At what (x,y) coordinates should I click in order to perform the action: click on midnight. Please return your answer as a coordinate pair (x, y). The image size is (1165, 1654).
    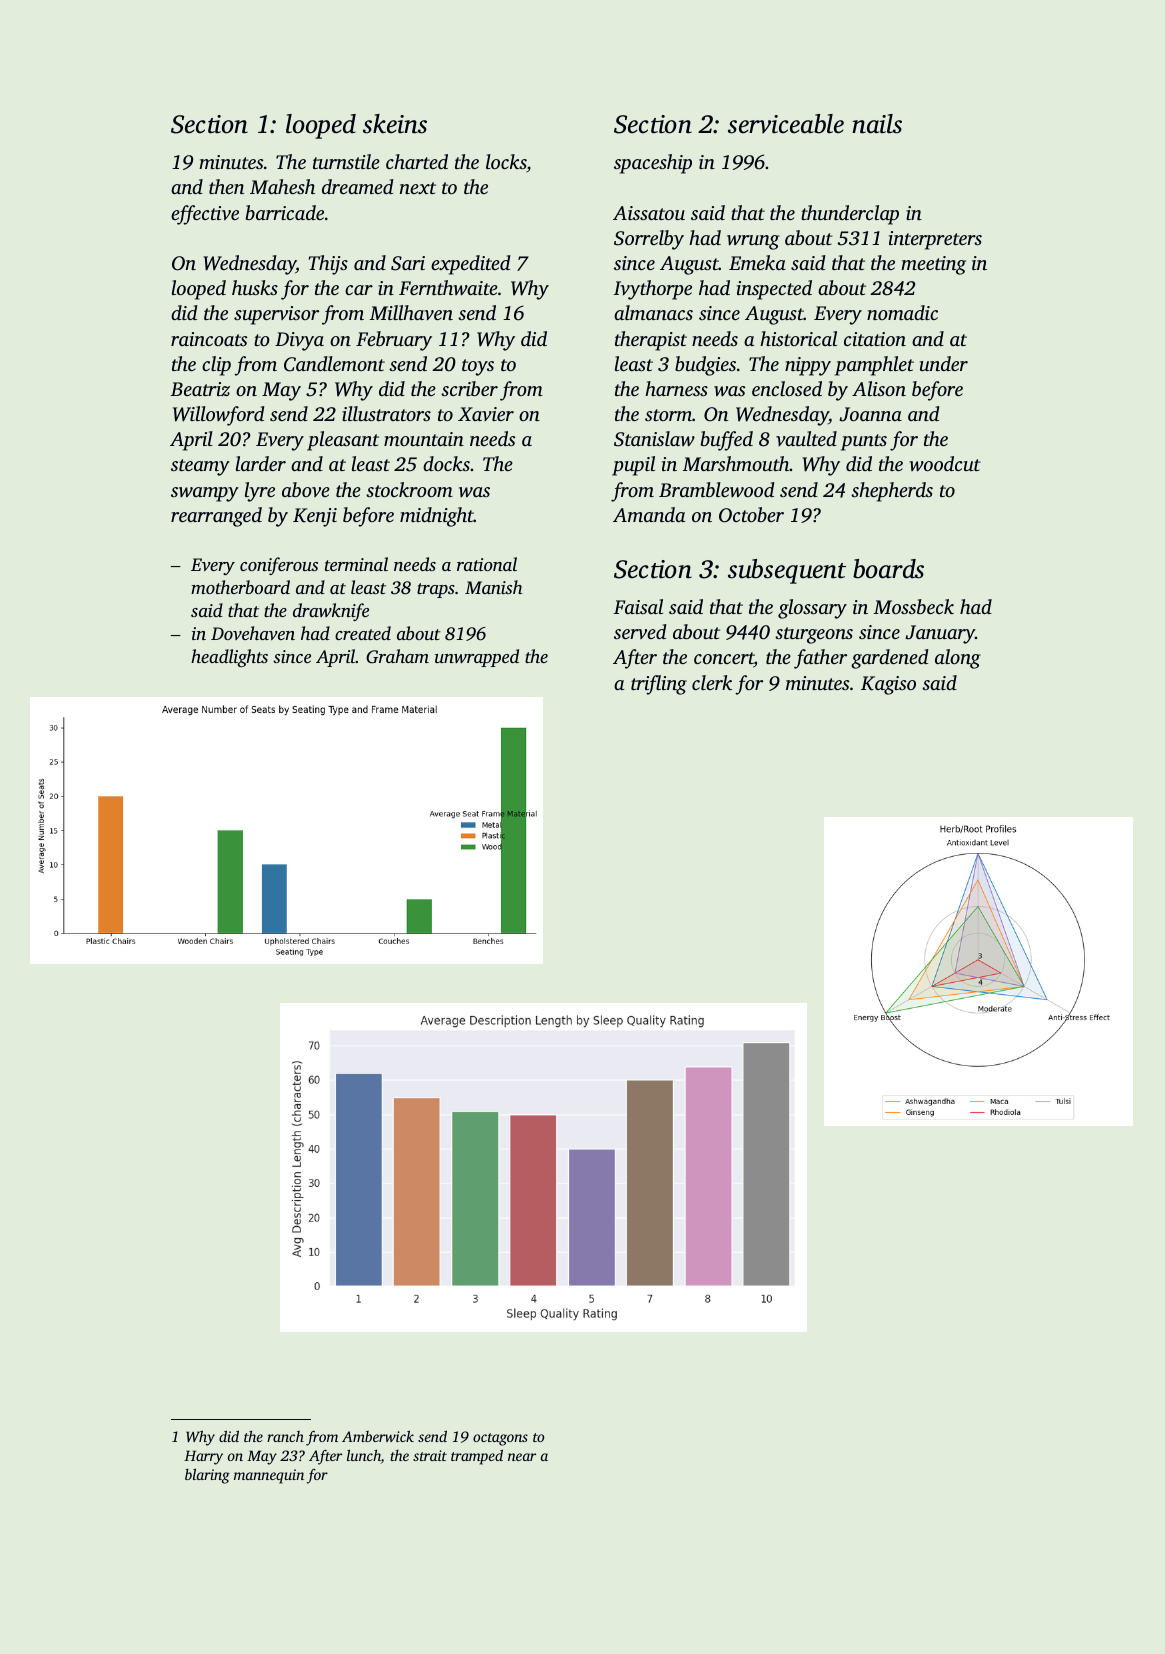
    Looking at the image, I should click on (437, 517).
